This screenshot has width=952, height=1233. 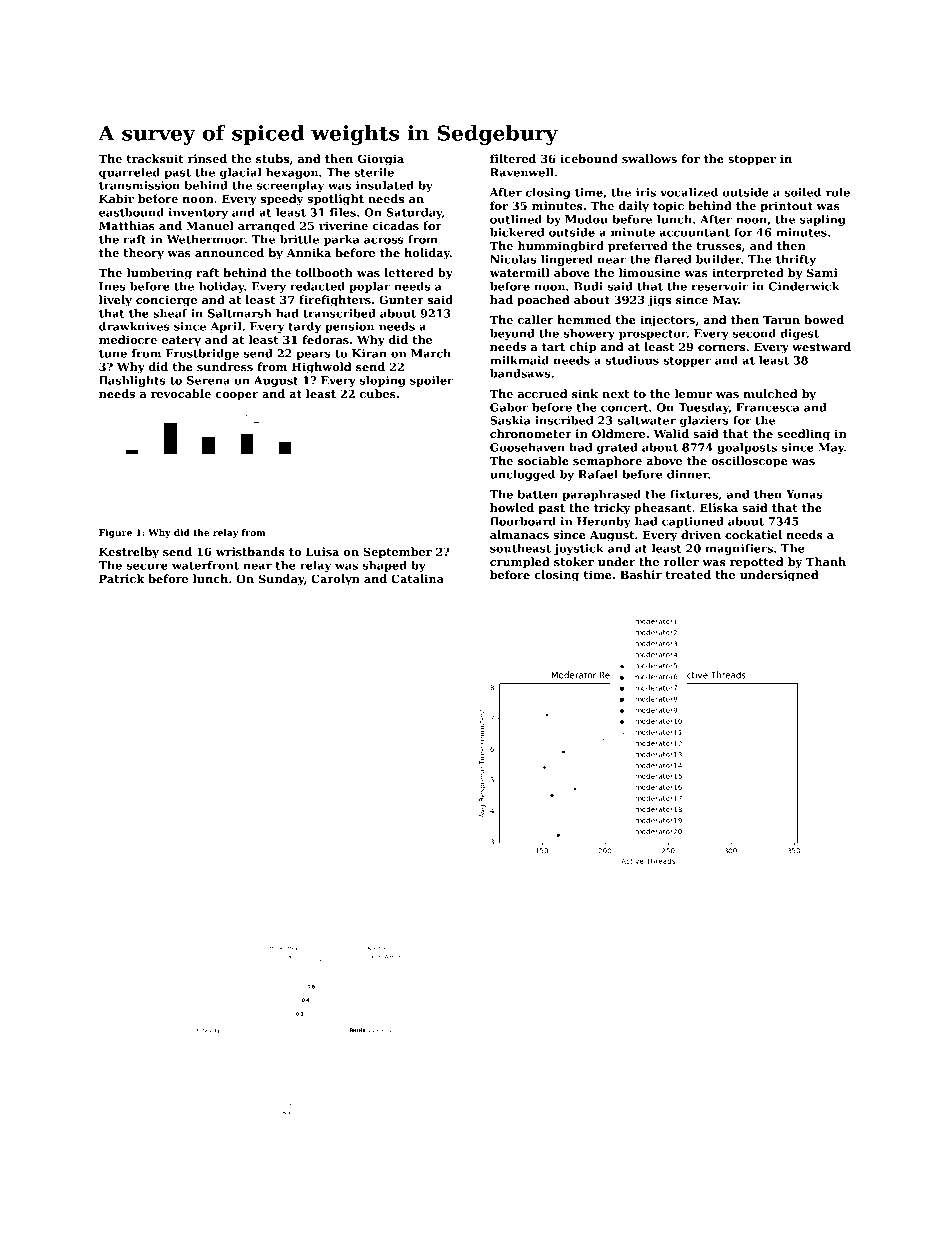 What do you see at coordinates (207, 158) in the screenshot?
I see `rinsed` at bounding box center [207, 158].
